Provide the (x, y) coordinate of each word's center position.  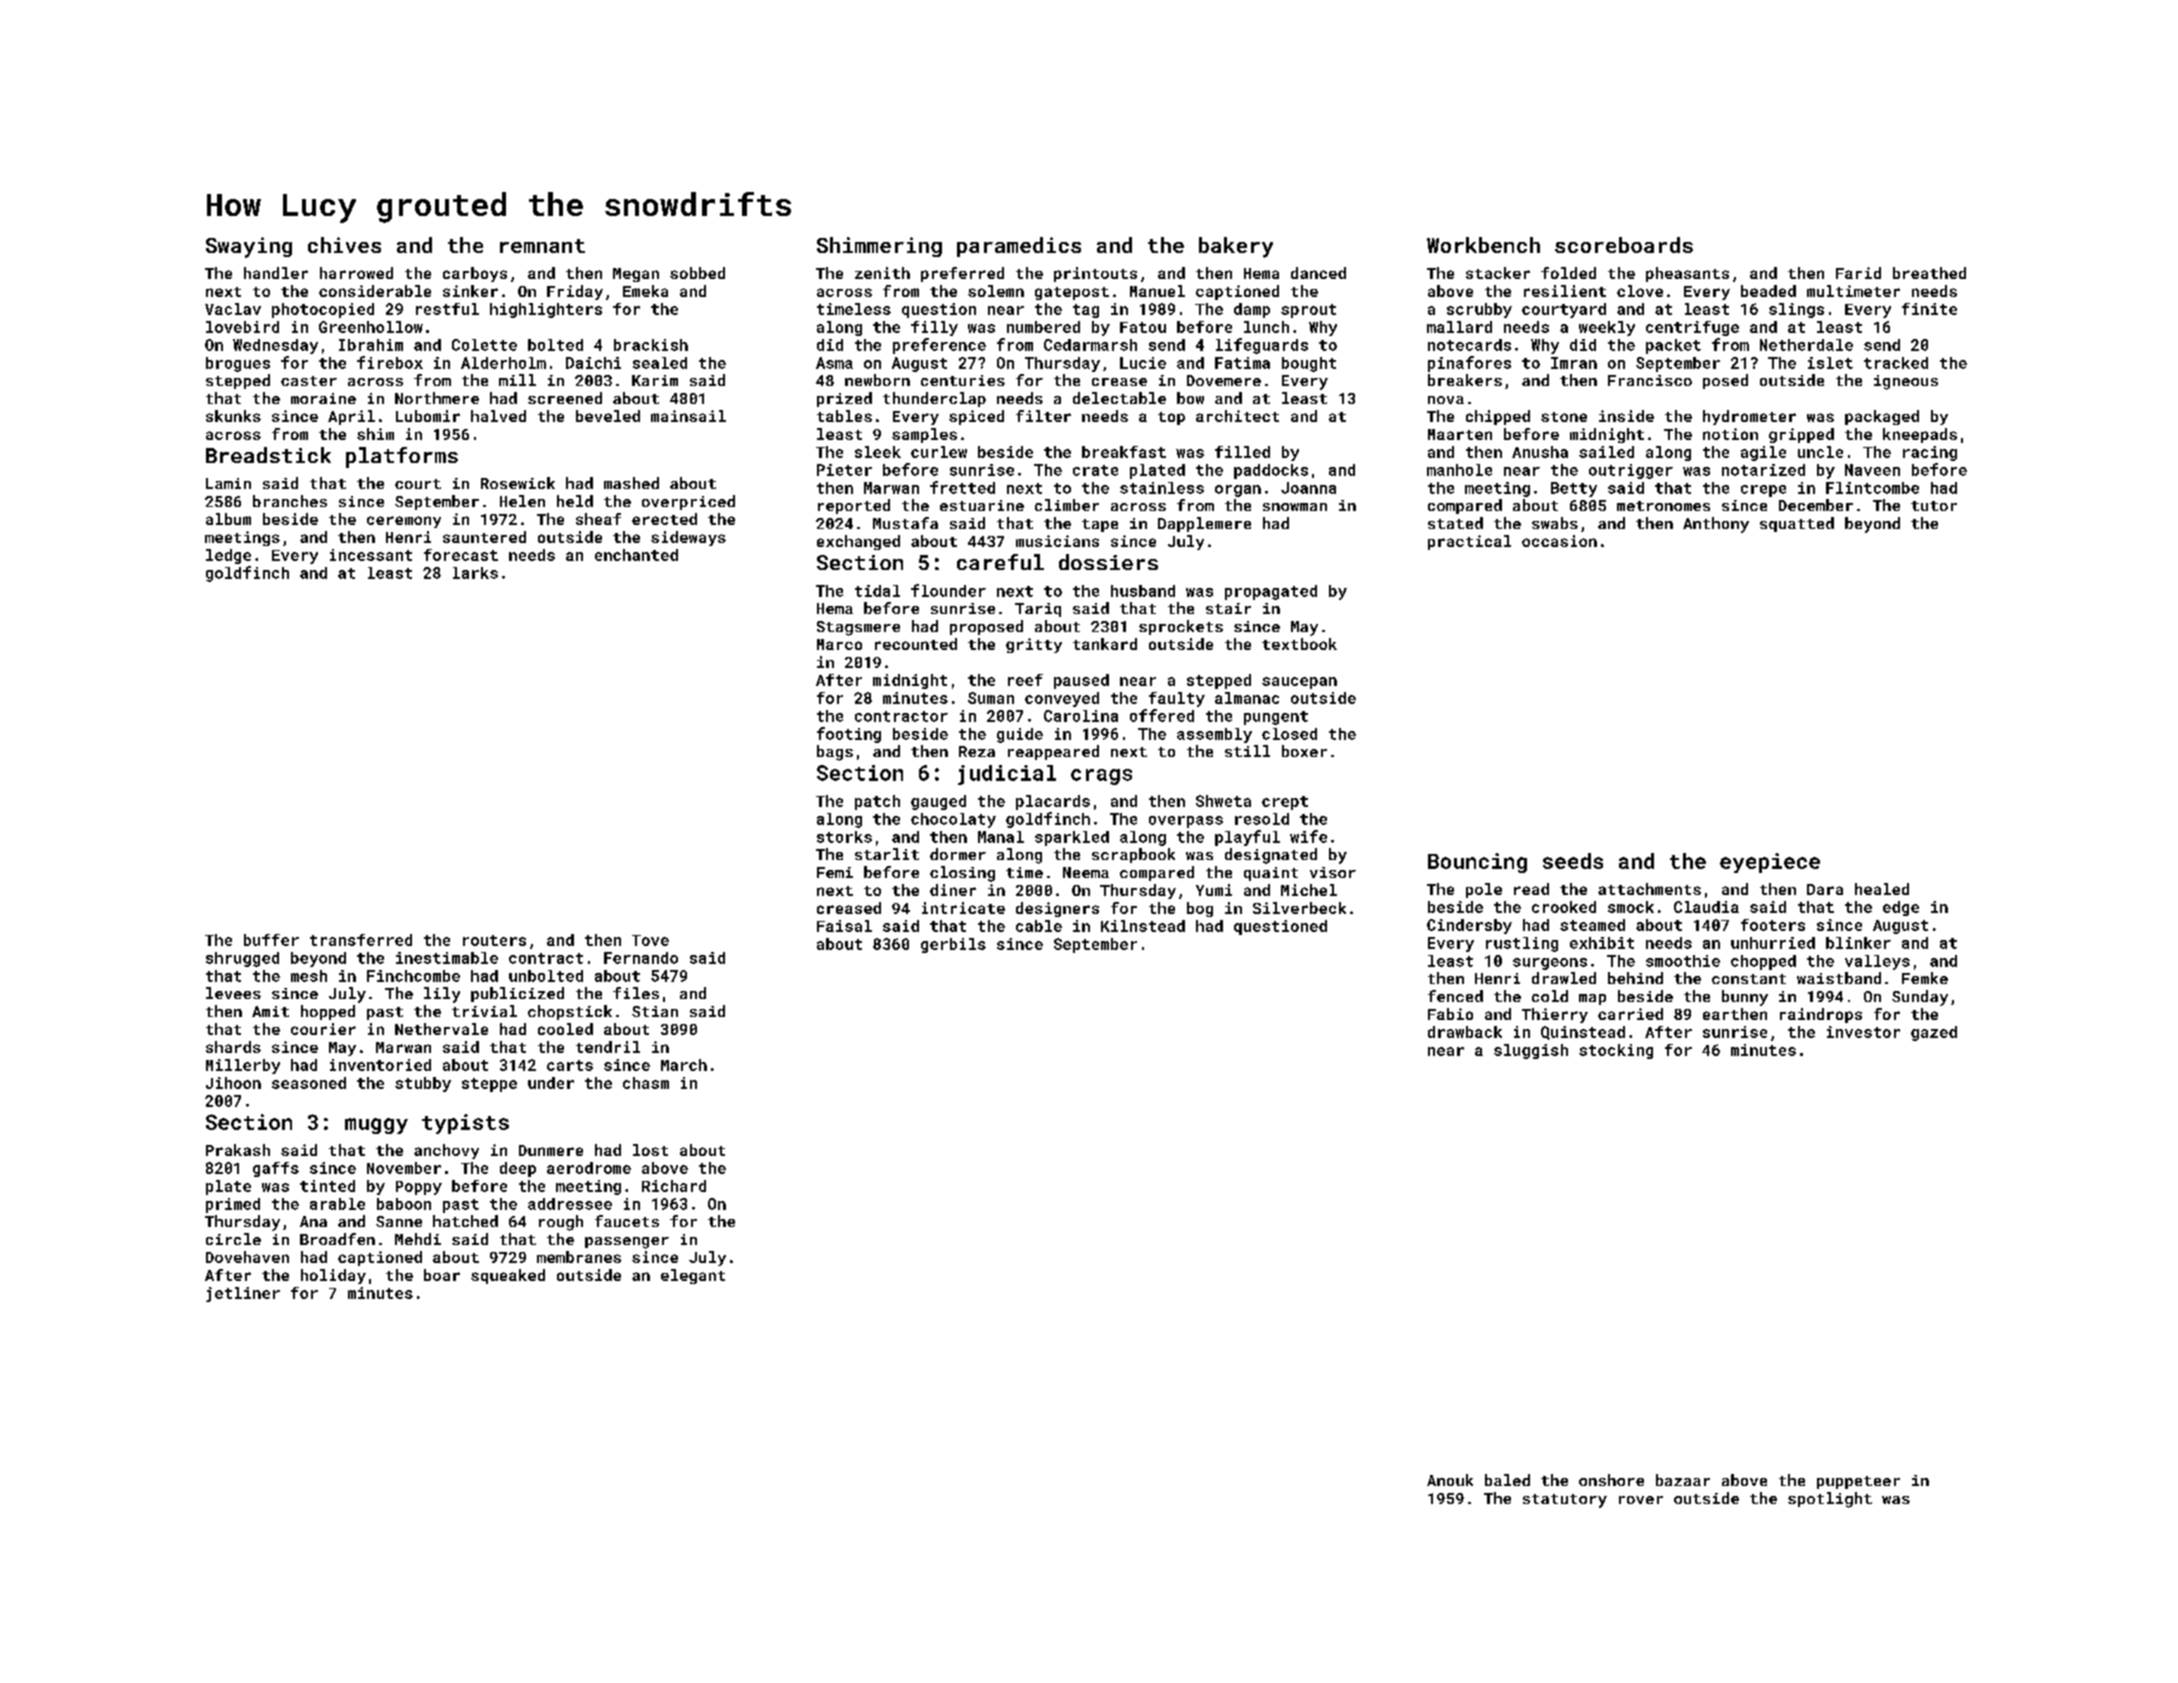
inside (1626, 416)
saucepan (1299, 683)
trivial (484, 1011)
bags (835, 753)
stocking (1616, 1051)
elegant (693, 1276)
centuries (963, 380)
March (684, 1065)
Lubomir (428, 416)
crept (1285, 803)
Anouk (1450, 1480)
